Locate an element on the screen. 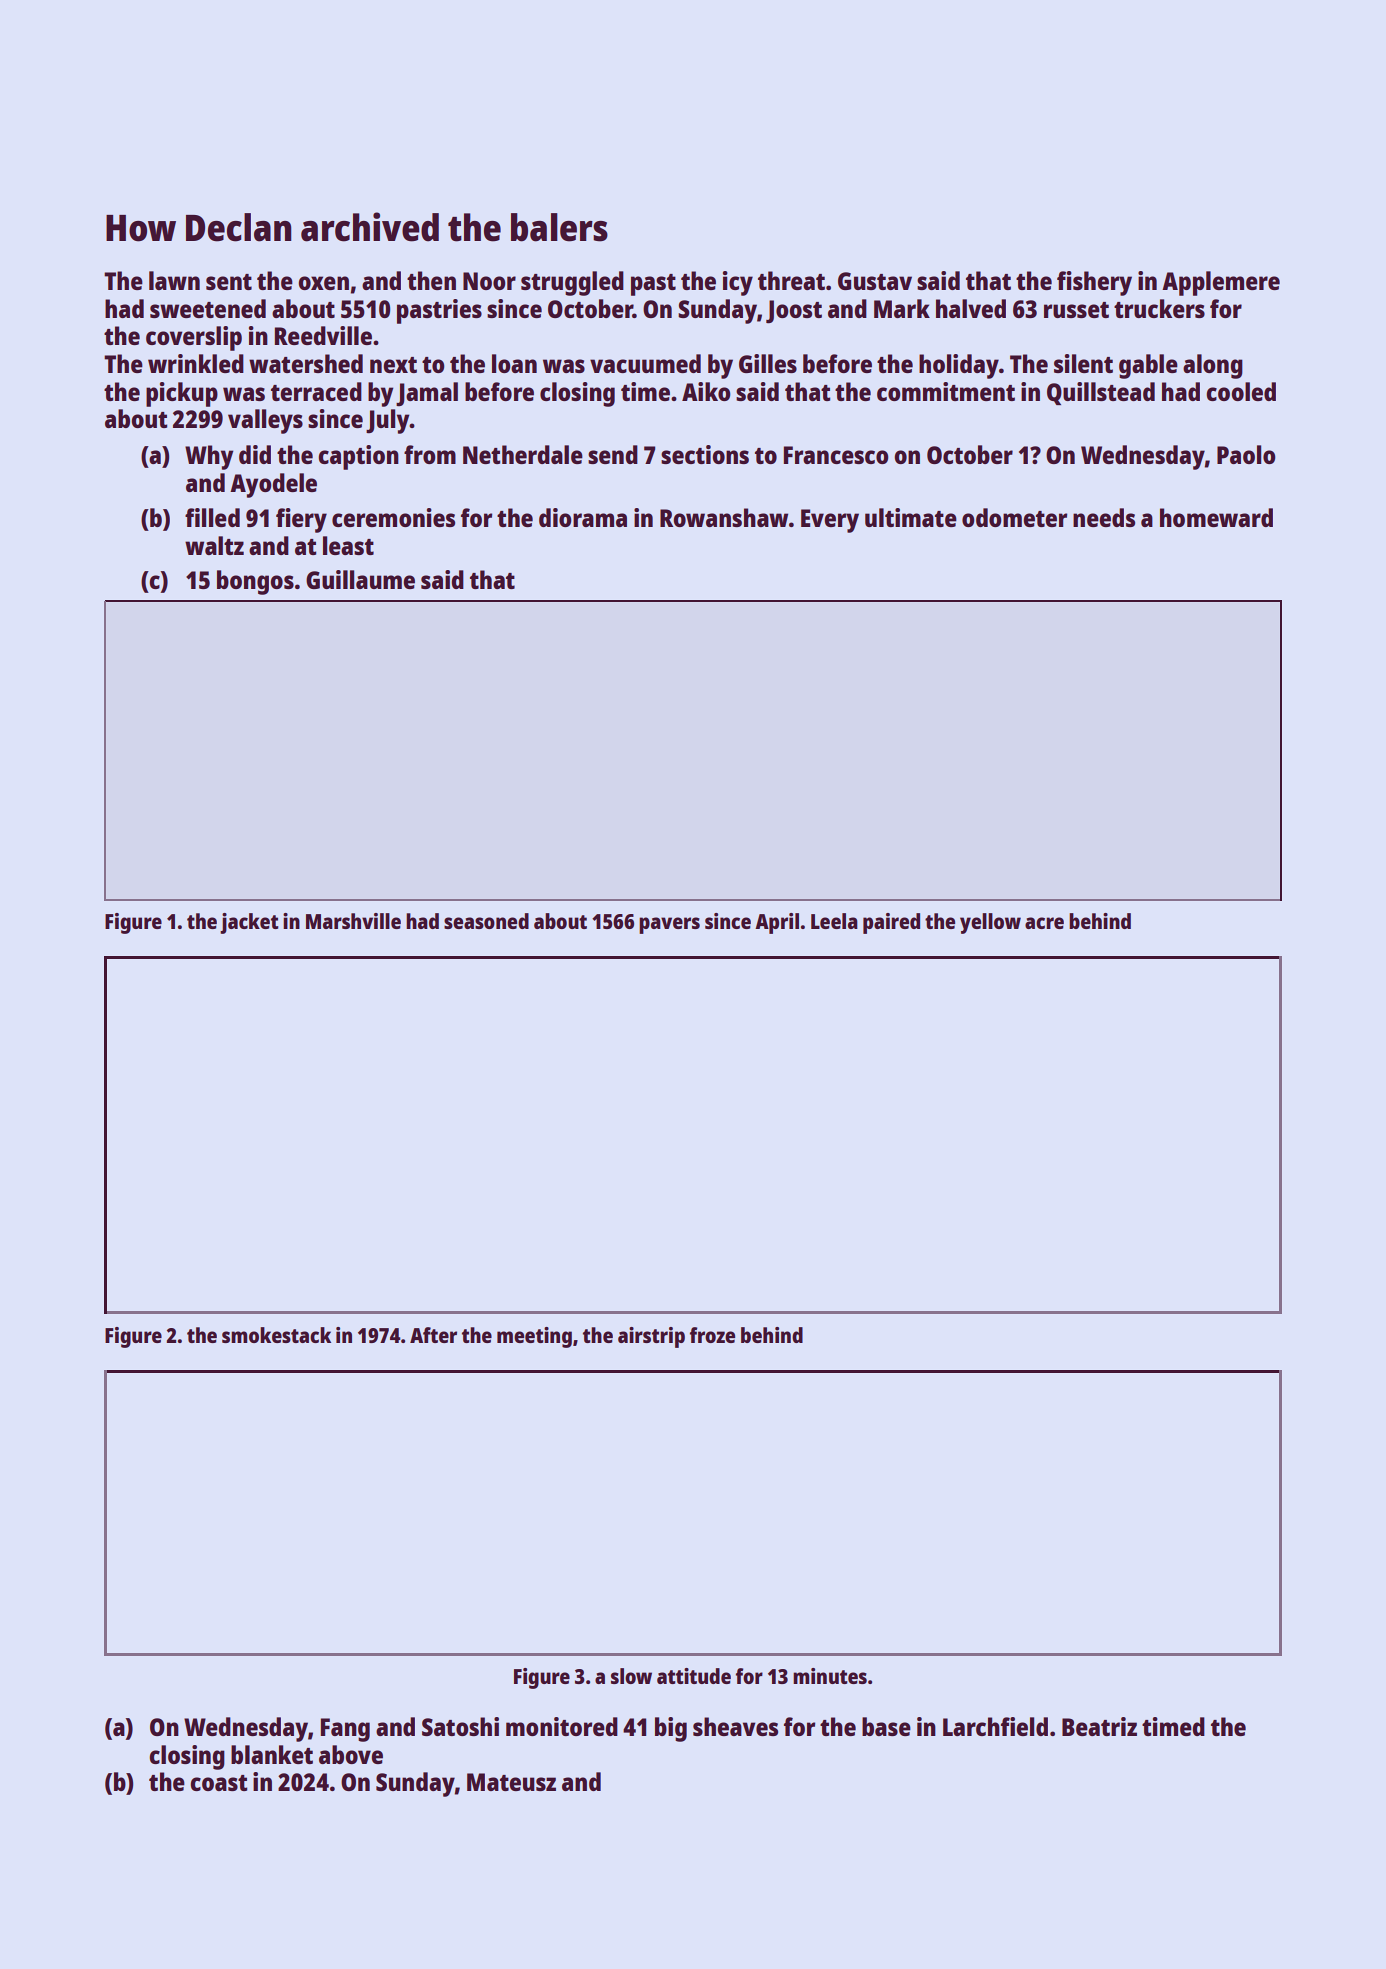 This screenshot has height=1969, width=1386. Rowanshaw is located at coordinates (724, 517).
